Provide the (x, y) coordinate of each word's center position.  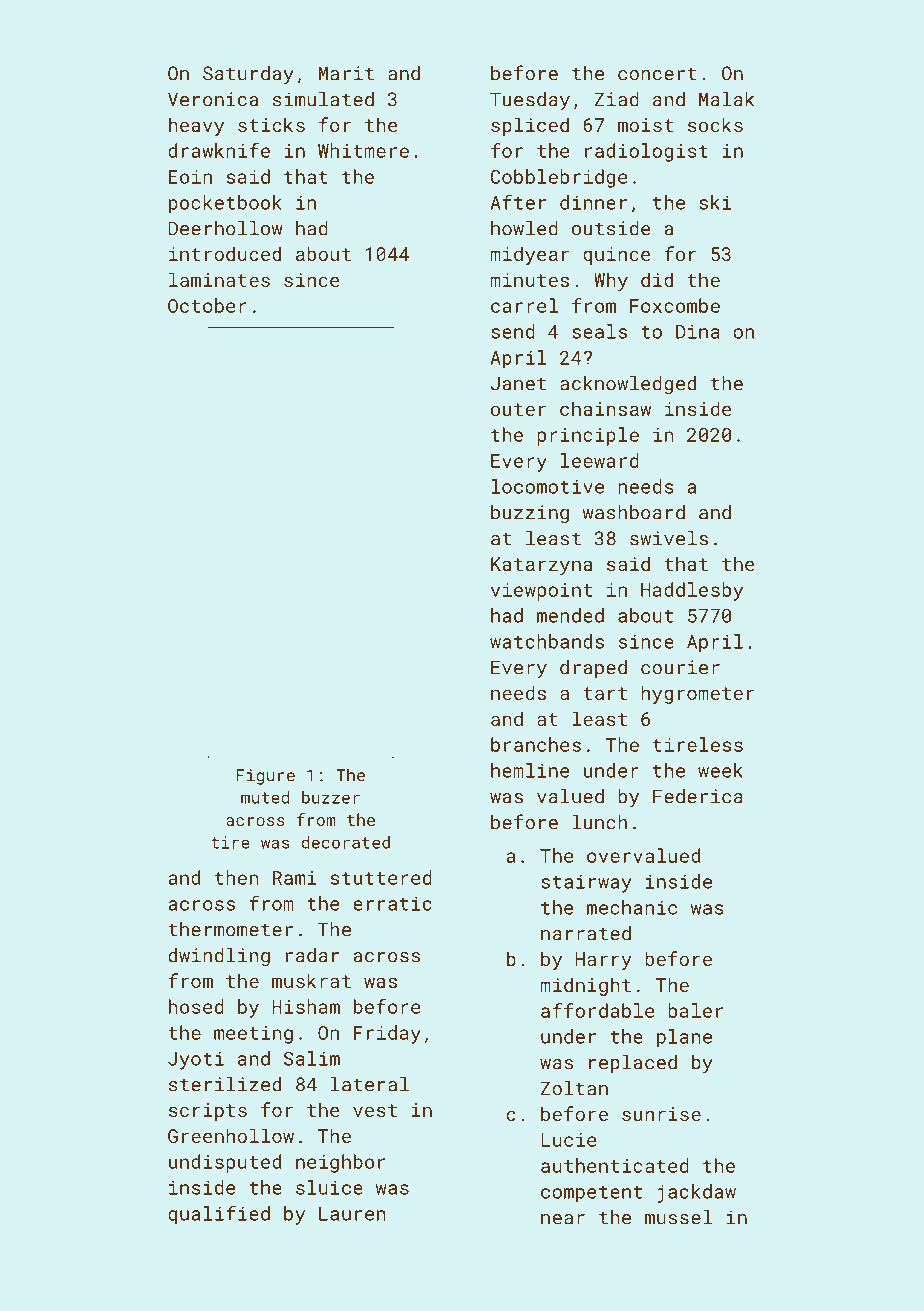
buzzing (530, 514)
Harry (604, 961)
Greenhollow (231, 1135)
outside (611, 228)
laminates (219, 279)
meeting (253, 1035)
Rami (295, 878)
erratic (392, 903)
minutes (529, 280)
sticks (271, 124)
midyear (529, 255)
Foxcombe (675, 305)
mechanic (632, 907)
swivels (669, 538)
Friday (387, 1034)
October (207, 305)
